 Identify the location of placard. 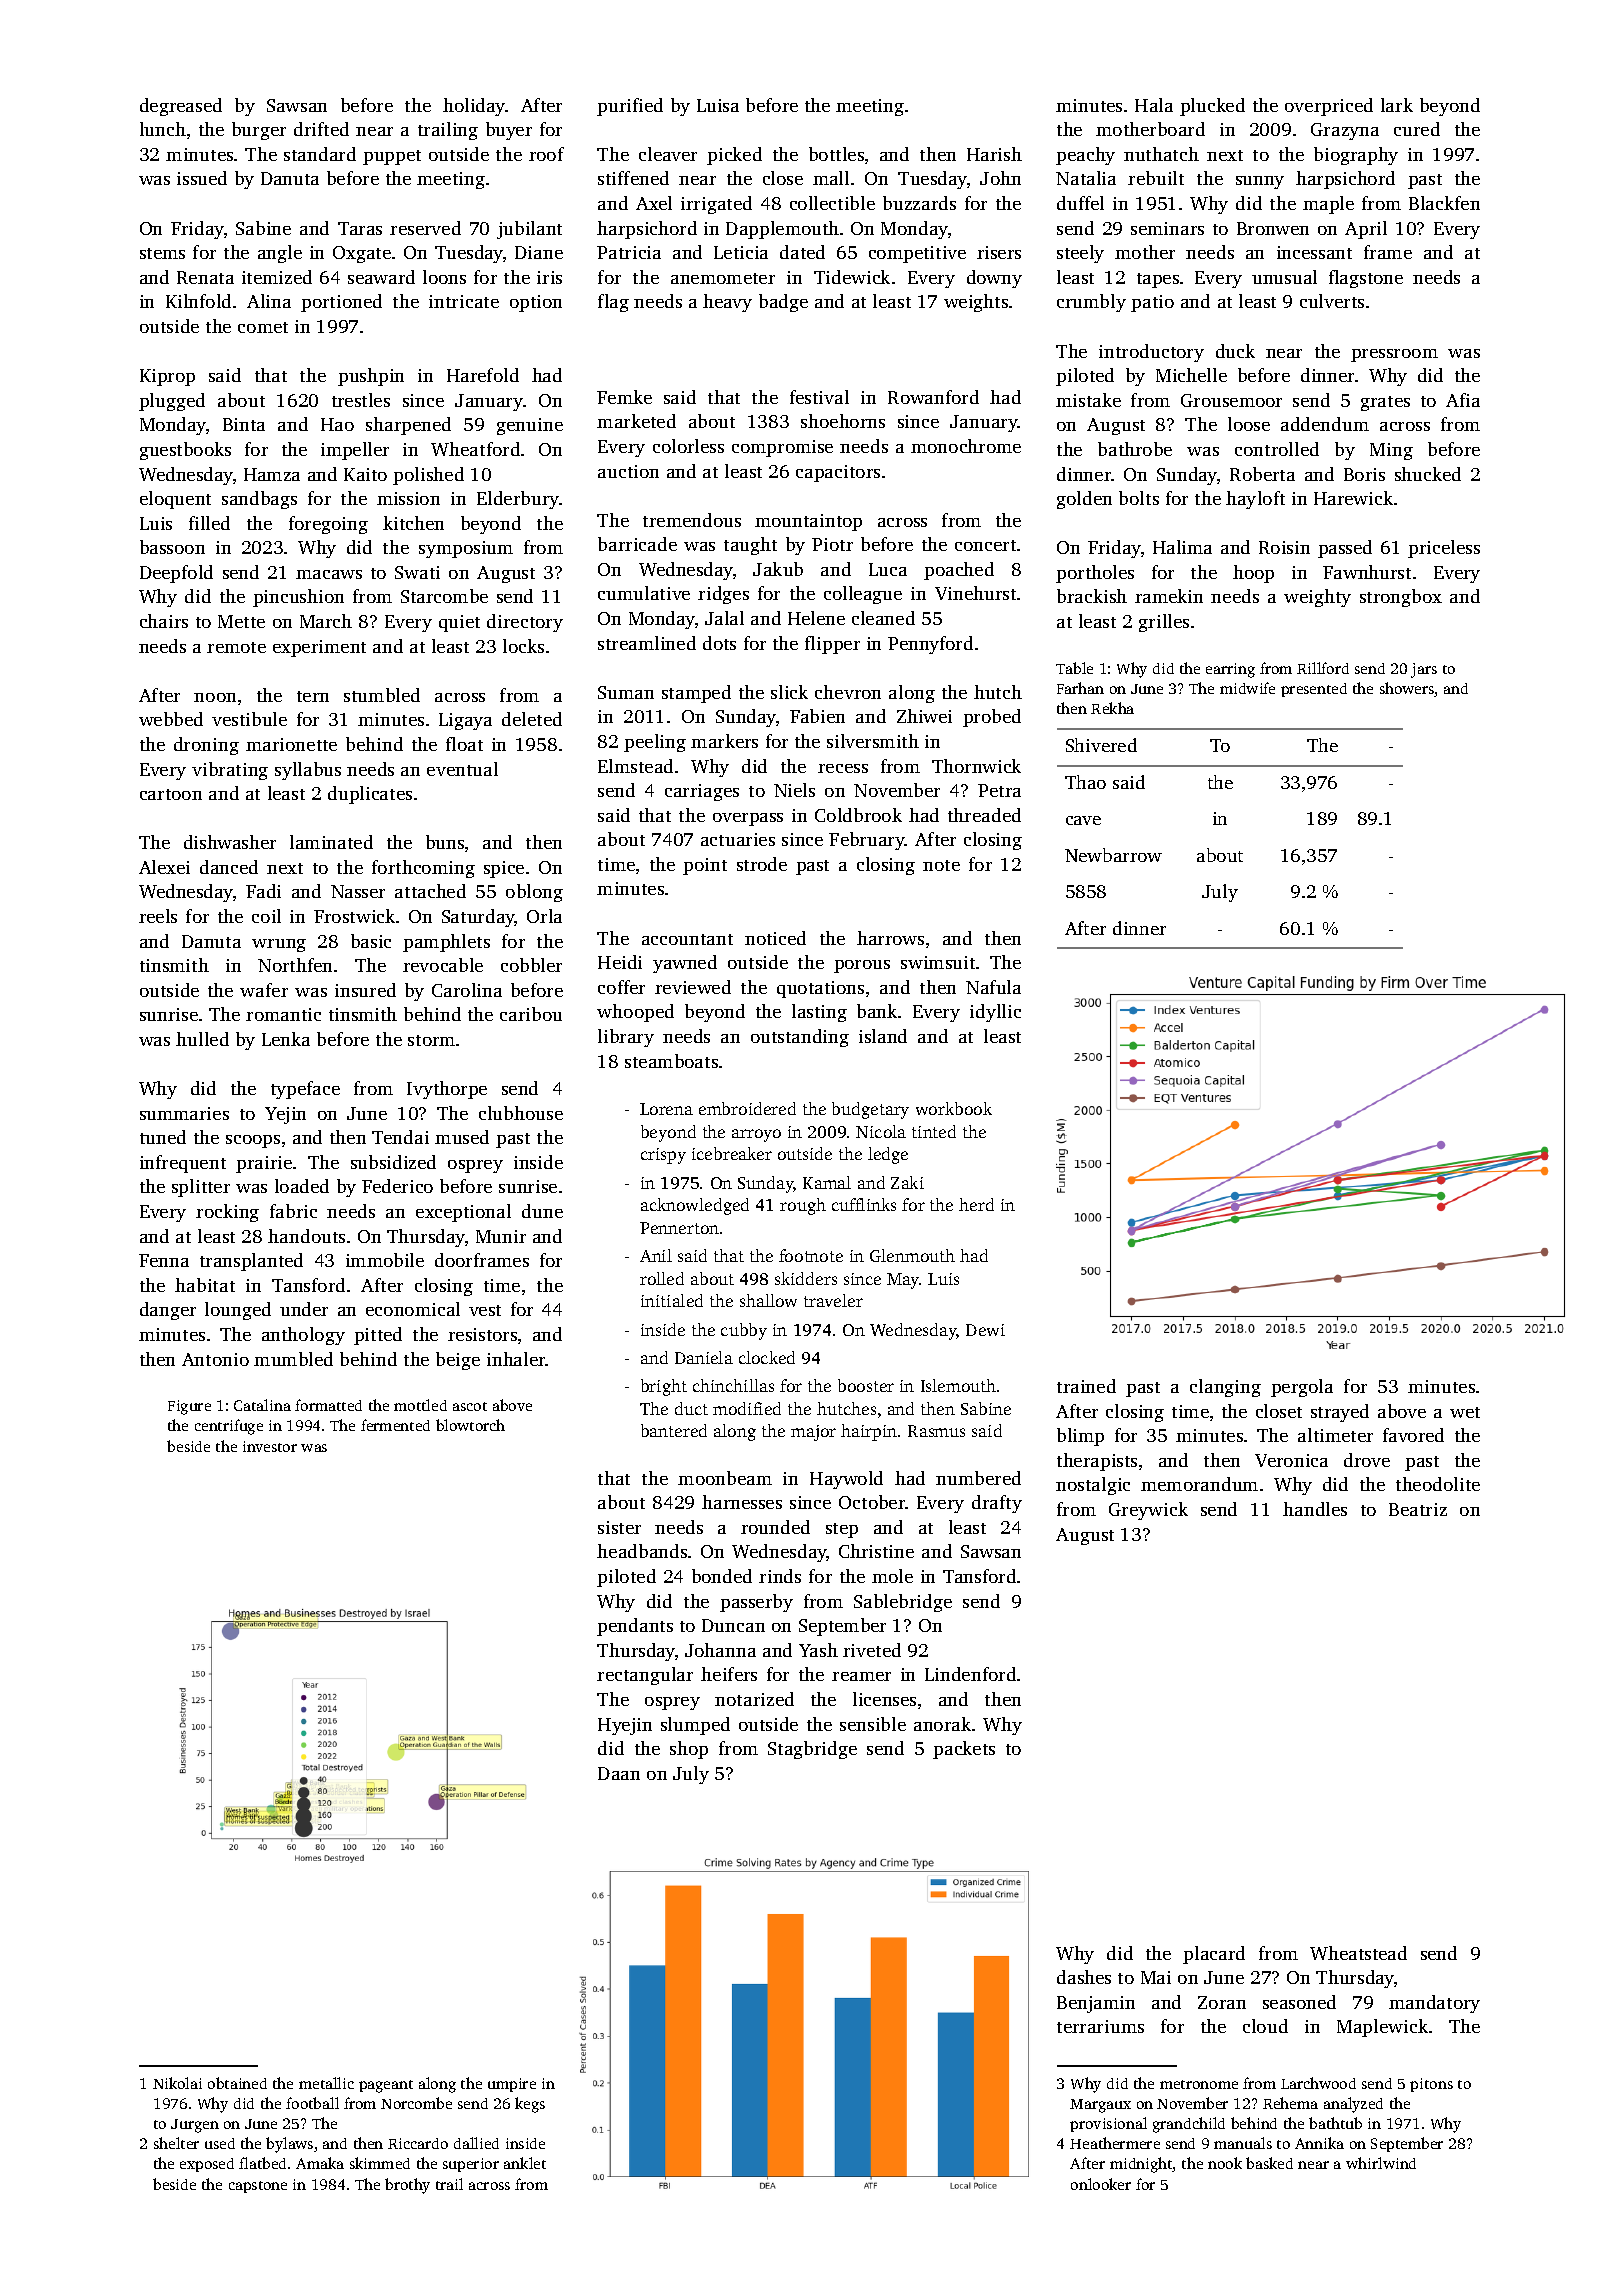
(1214, 1955).
